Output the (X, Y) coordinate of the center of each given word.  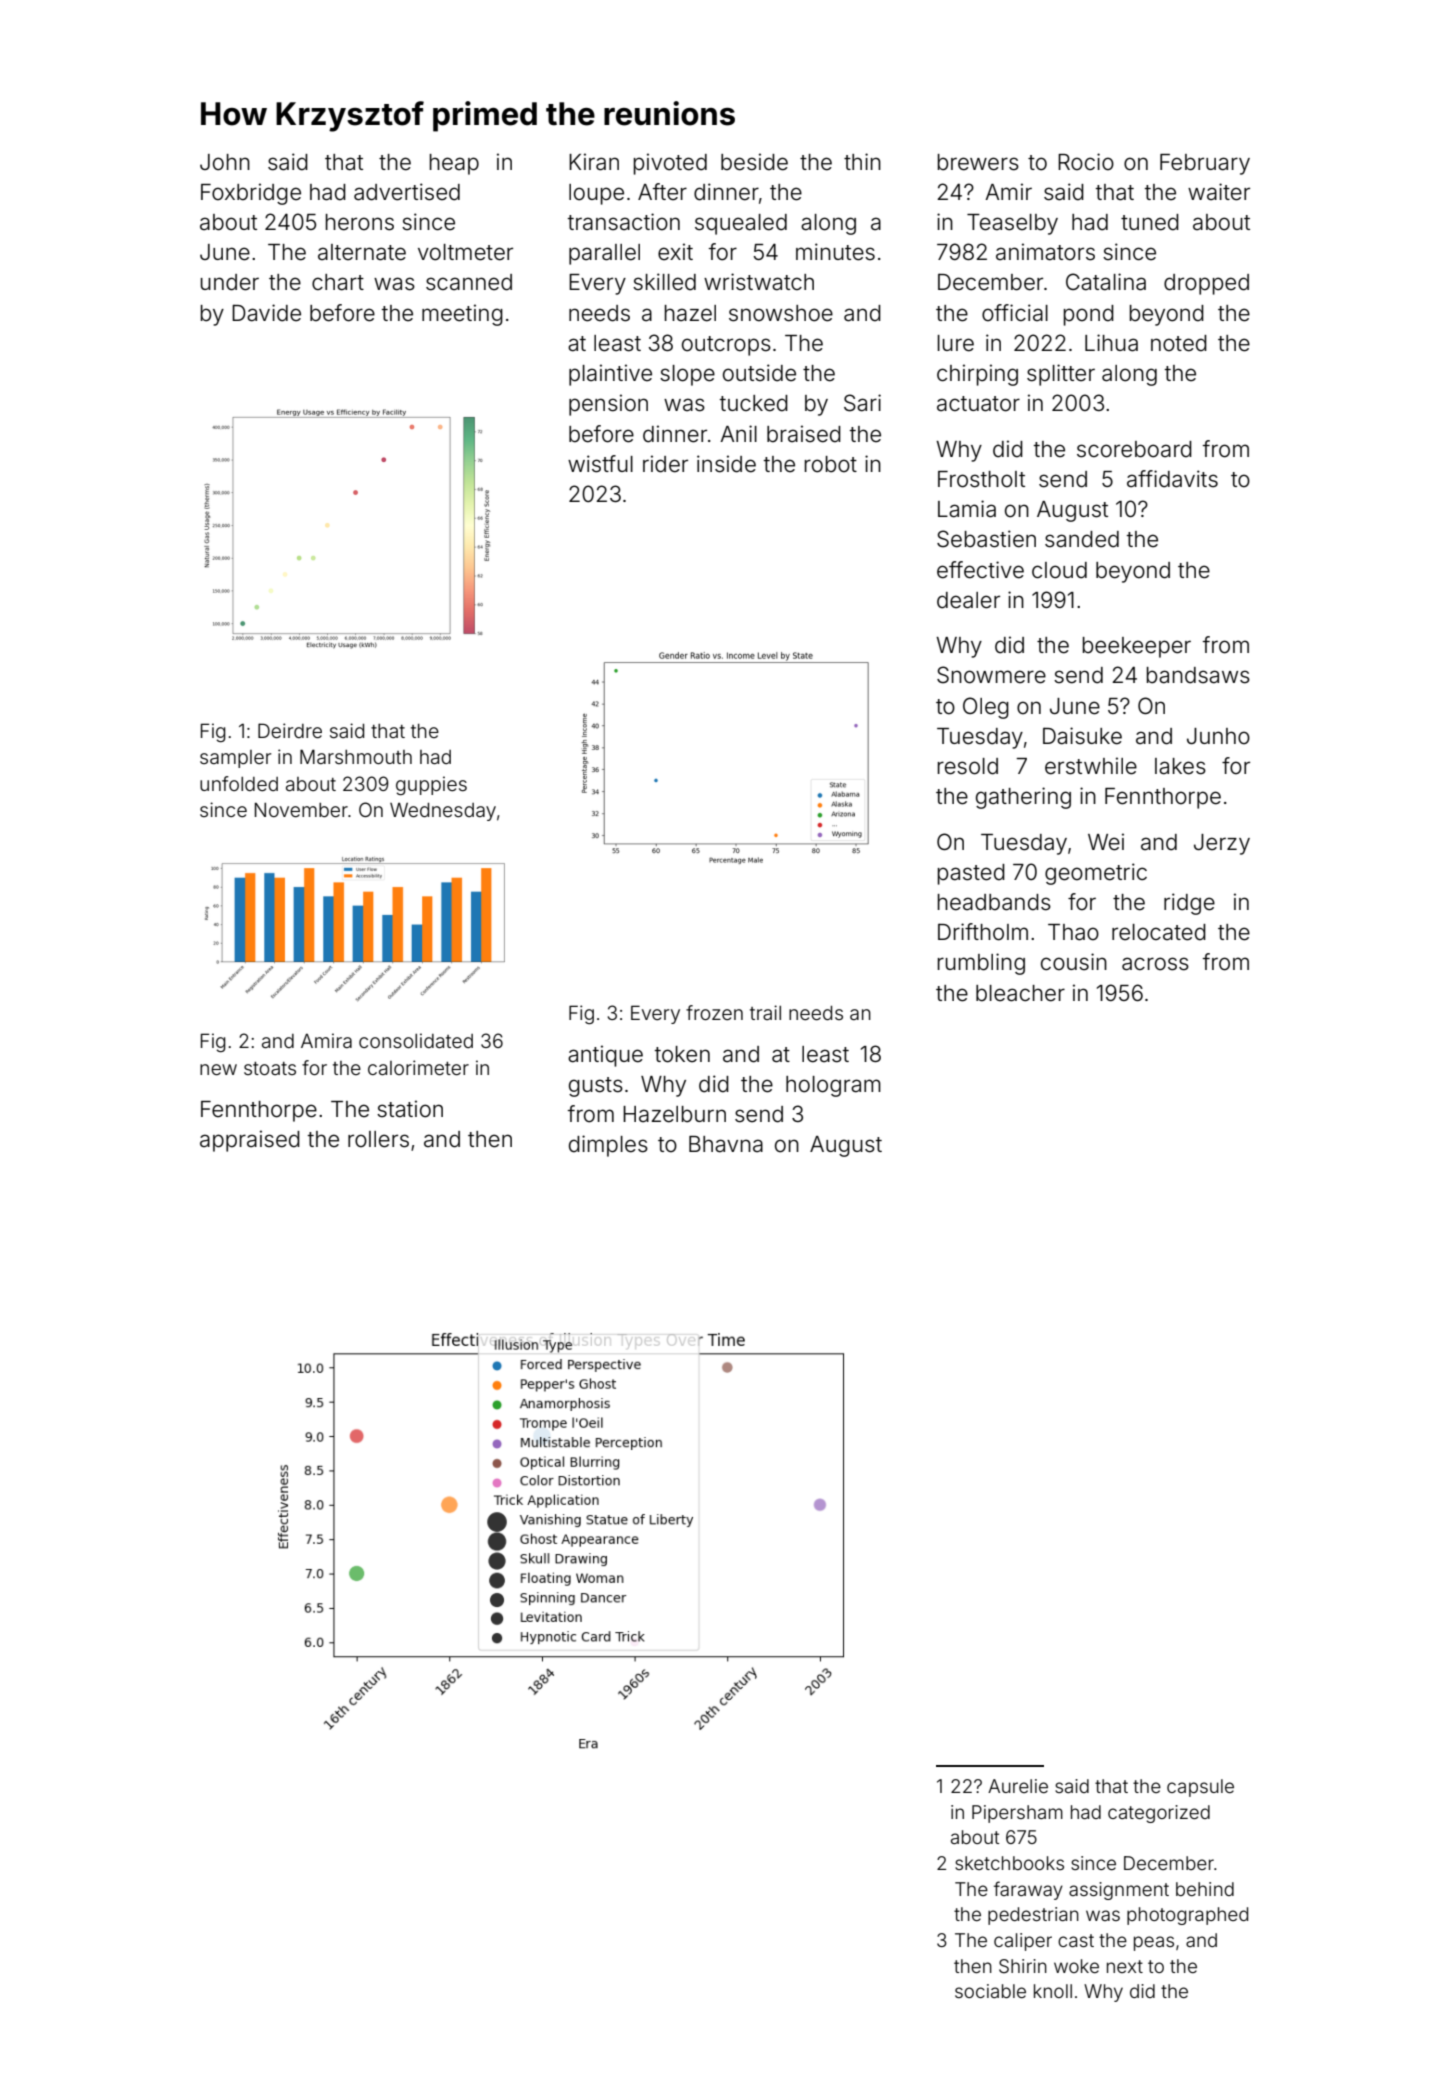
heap (454, 164)
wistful (600, 464)
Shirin (1023, 1966)
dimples (608, 1146)
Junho (1218, 736)
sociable (990, 1991)
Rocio (1086, 162)
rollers (378, 1139)
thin (862, 161)
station (410, 1109)
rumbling (981, 964)
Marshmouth (356, 756)
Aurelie (1018, 1786)
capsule (1200, 1788)
